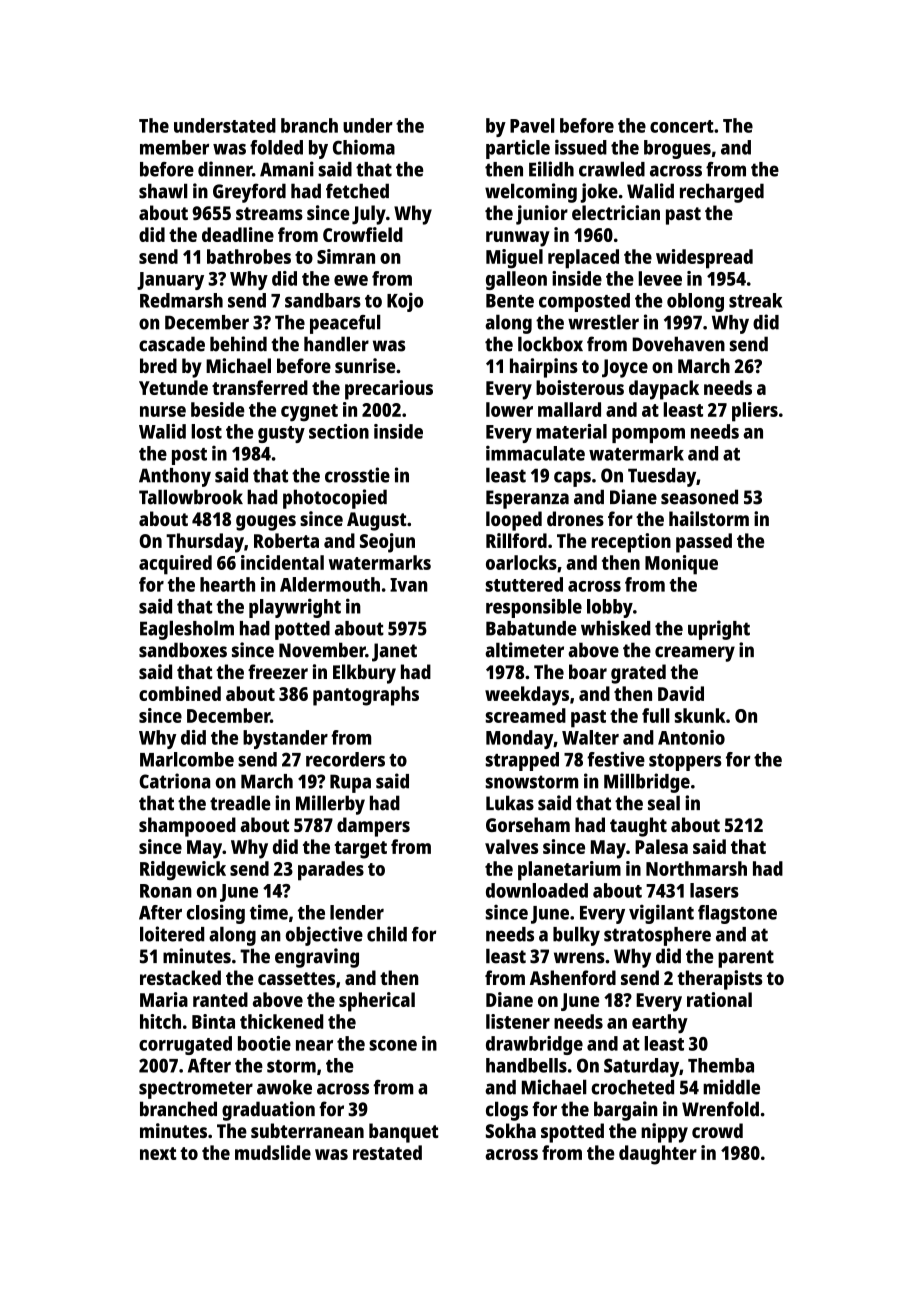 The image size is (924, 1314). Describe the element at coordinates (682, 126) in the document. I see `concert` at that location.
